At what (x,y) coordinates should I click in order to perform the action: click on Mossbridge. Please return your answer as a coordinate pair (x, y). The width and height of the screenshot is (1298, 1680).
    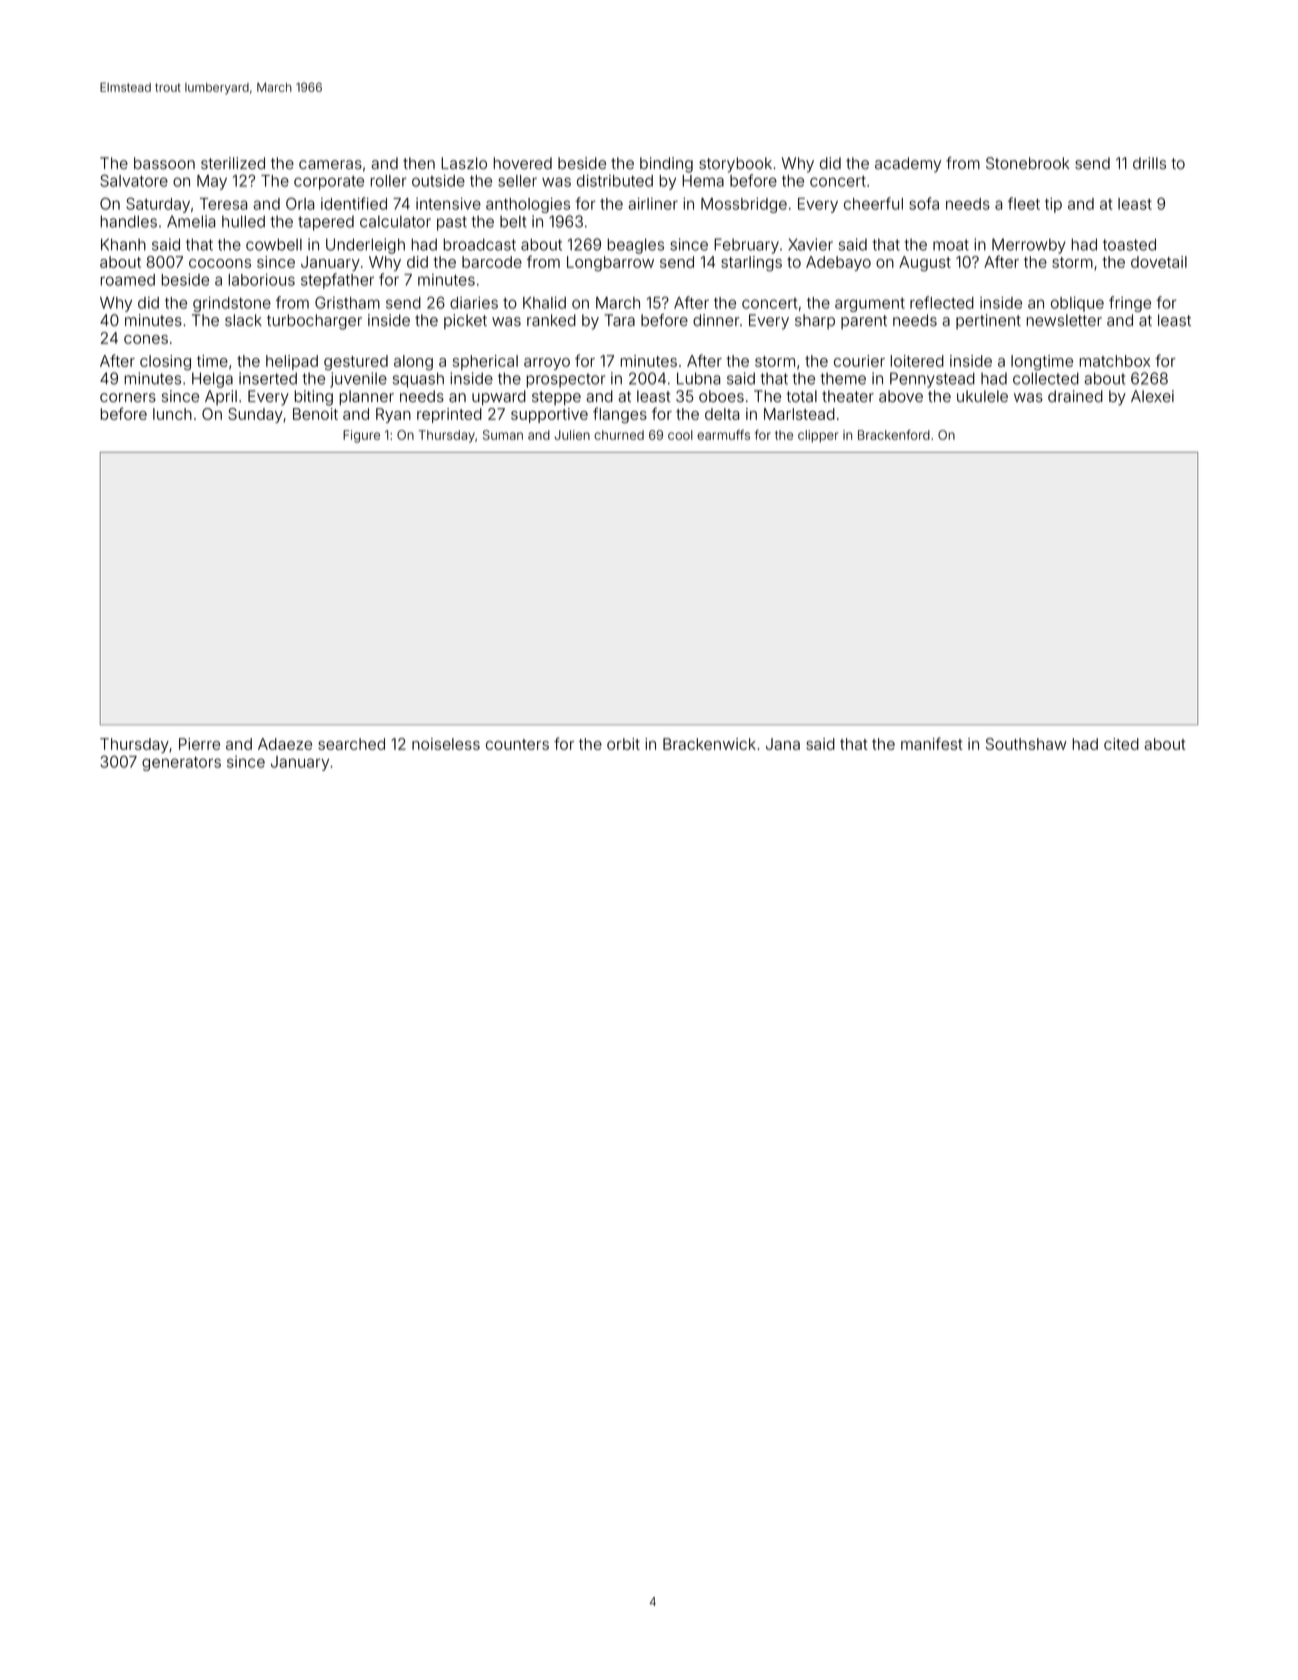
    Looking at the image, I should click on (744, 205).
